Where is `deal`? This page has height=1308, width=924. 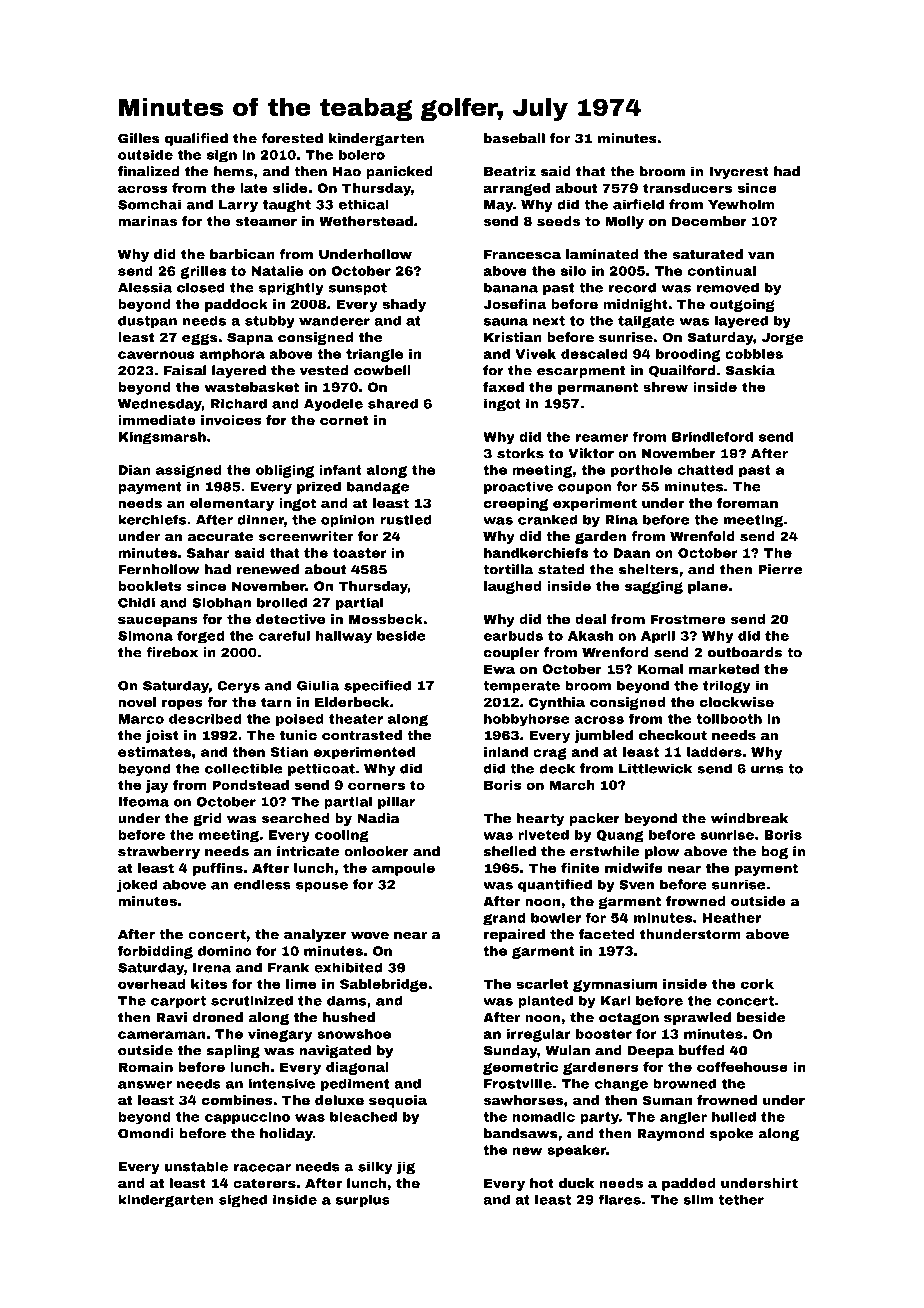 deal is located at coordinates (590, 619).
